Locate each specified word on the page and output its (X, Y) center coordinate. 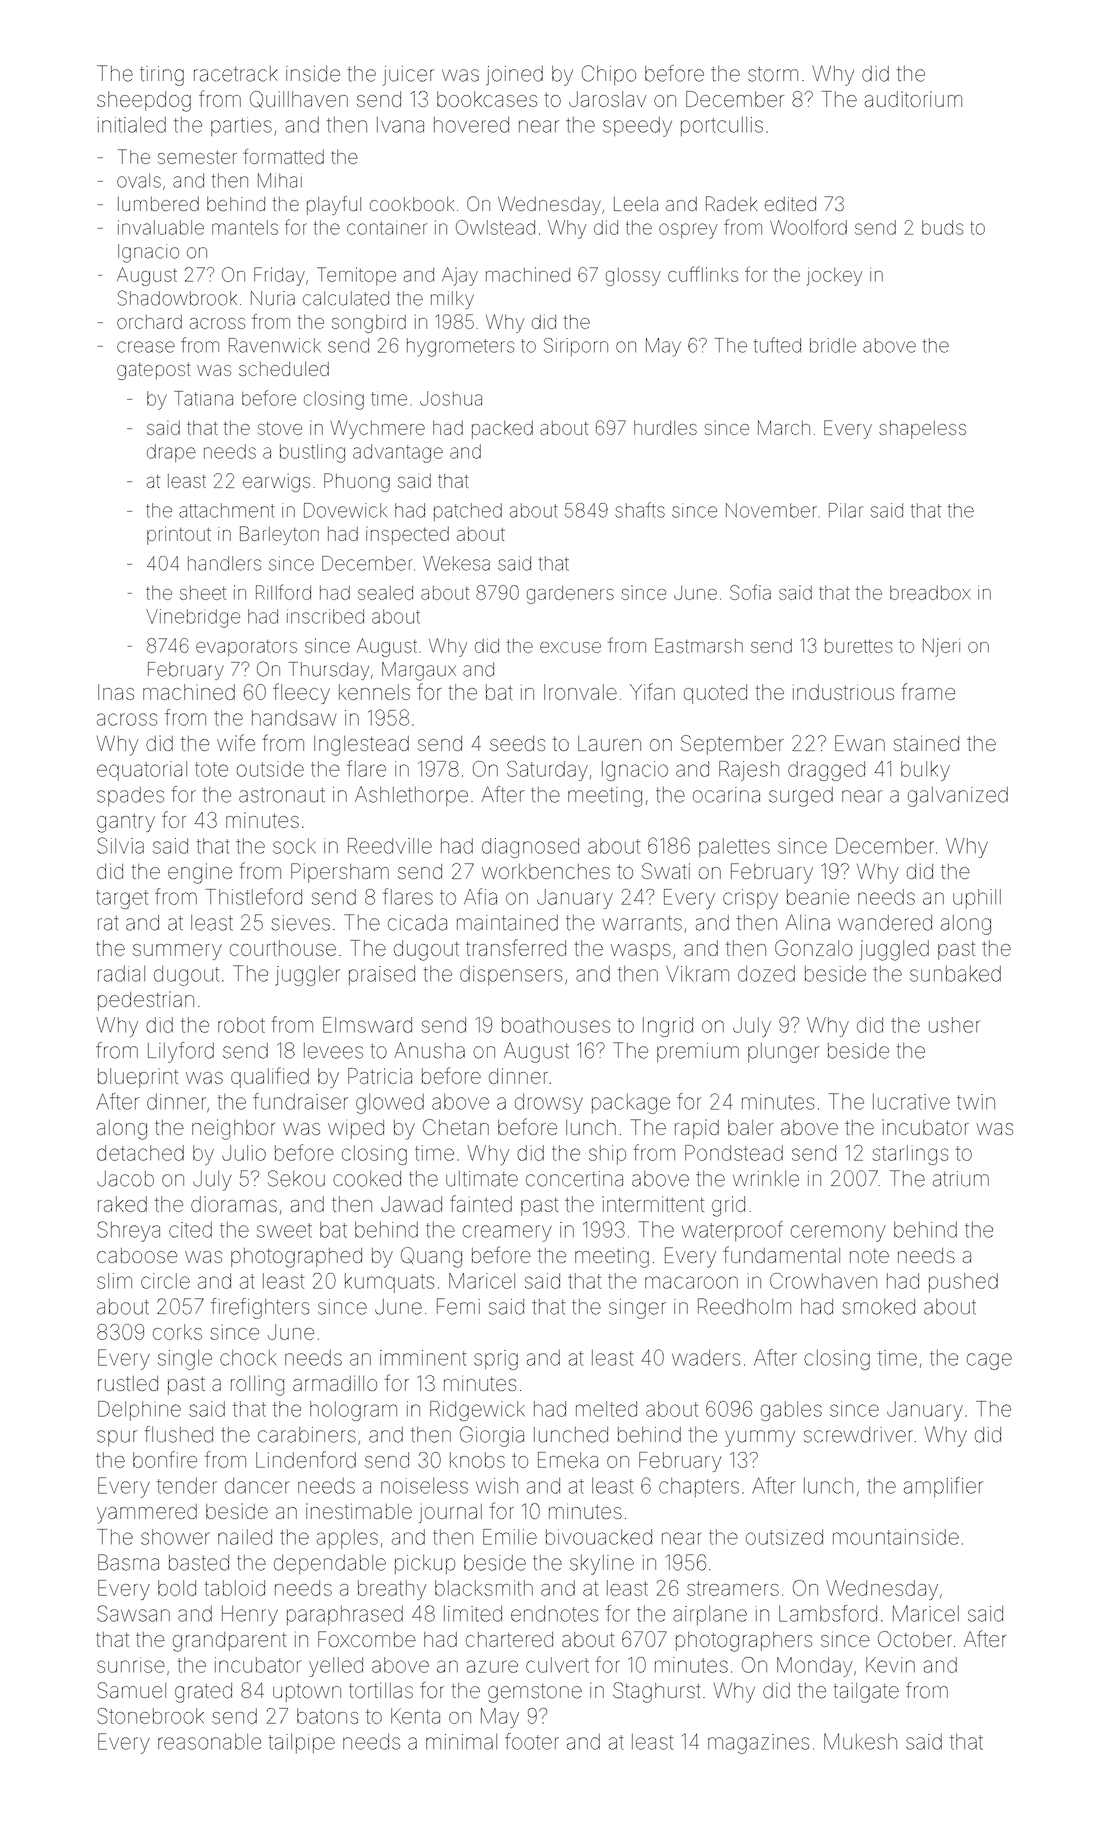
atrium (961, 1179)
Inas (116, 692)
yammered (147, 1514)
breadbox (930, 593)
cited (190, 1230)
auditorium (913, 99)
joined (514, 76)
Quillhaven (299, 99)
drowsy (549, 1104)
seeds (517, 743)
